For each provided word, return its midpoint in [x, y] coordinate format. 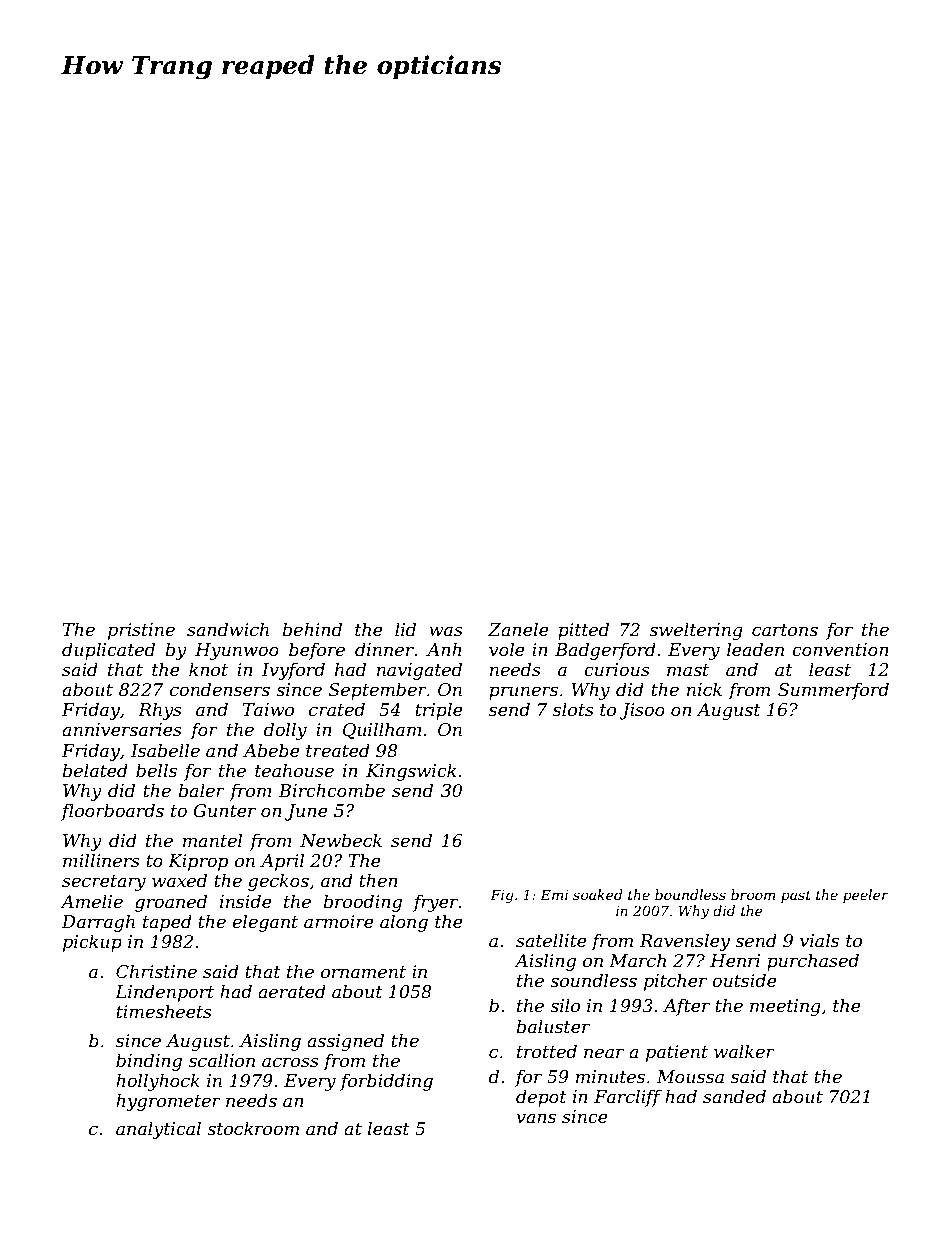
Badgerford [605, 651]
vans [536, 1118]
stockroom [253, 1128]
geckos [278, 882]
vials [819, 940]
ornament [363, 972]
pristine [141, 631]
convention [840, 650]
